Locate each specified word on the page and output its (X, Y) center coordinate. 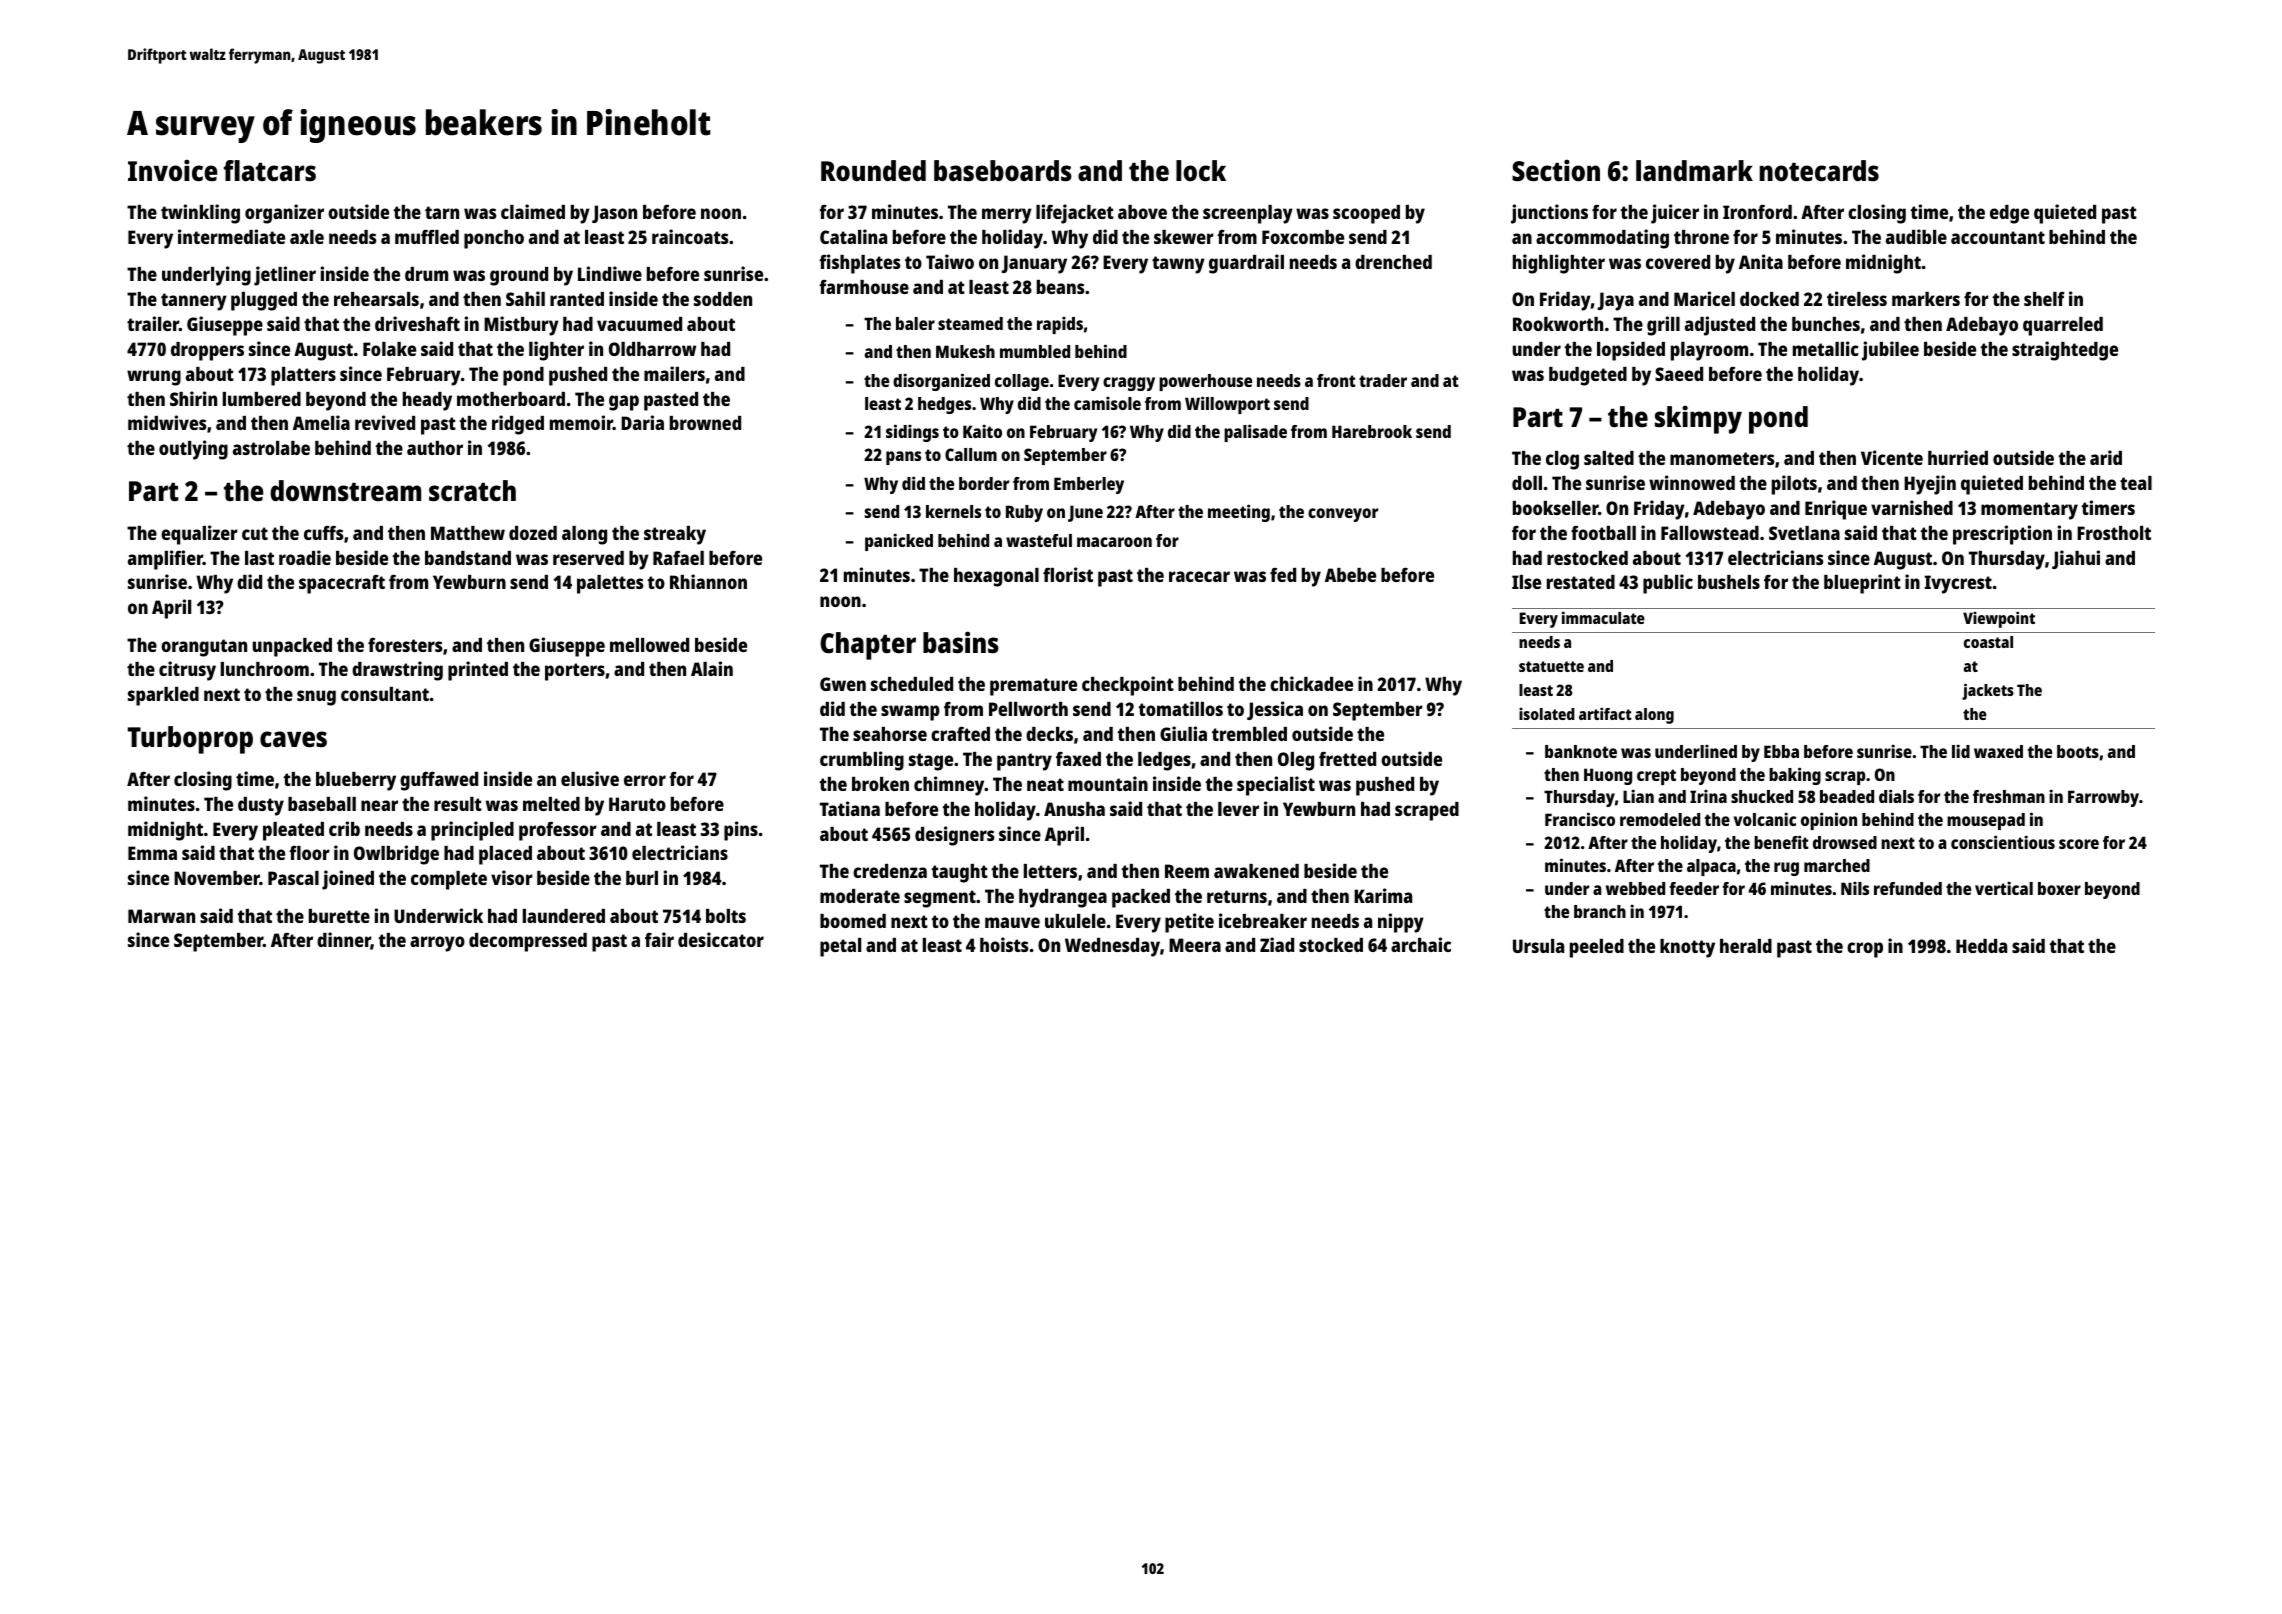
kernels (953, 511)
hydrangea (1063, 898)
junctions (1549, 214)
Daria (642, 422)
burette (339, 916)
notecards (1819, 171)
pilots (1794, 485)
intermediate (231, 236)
